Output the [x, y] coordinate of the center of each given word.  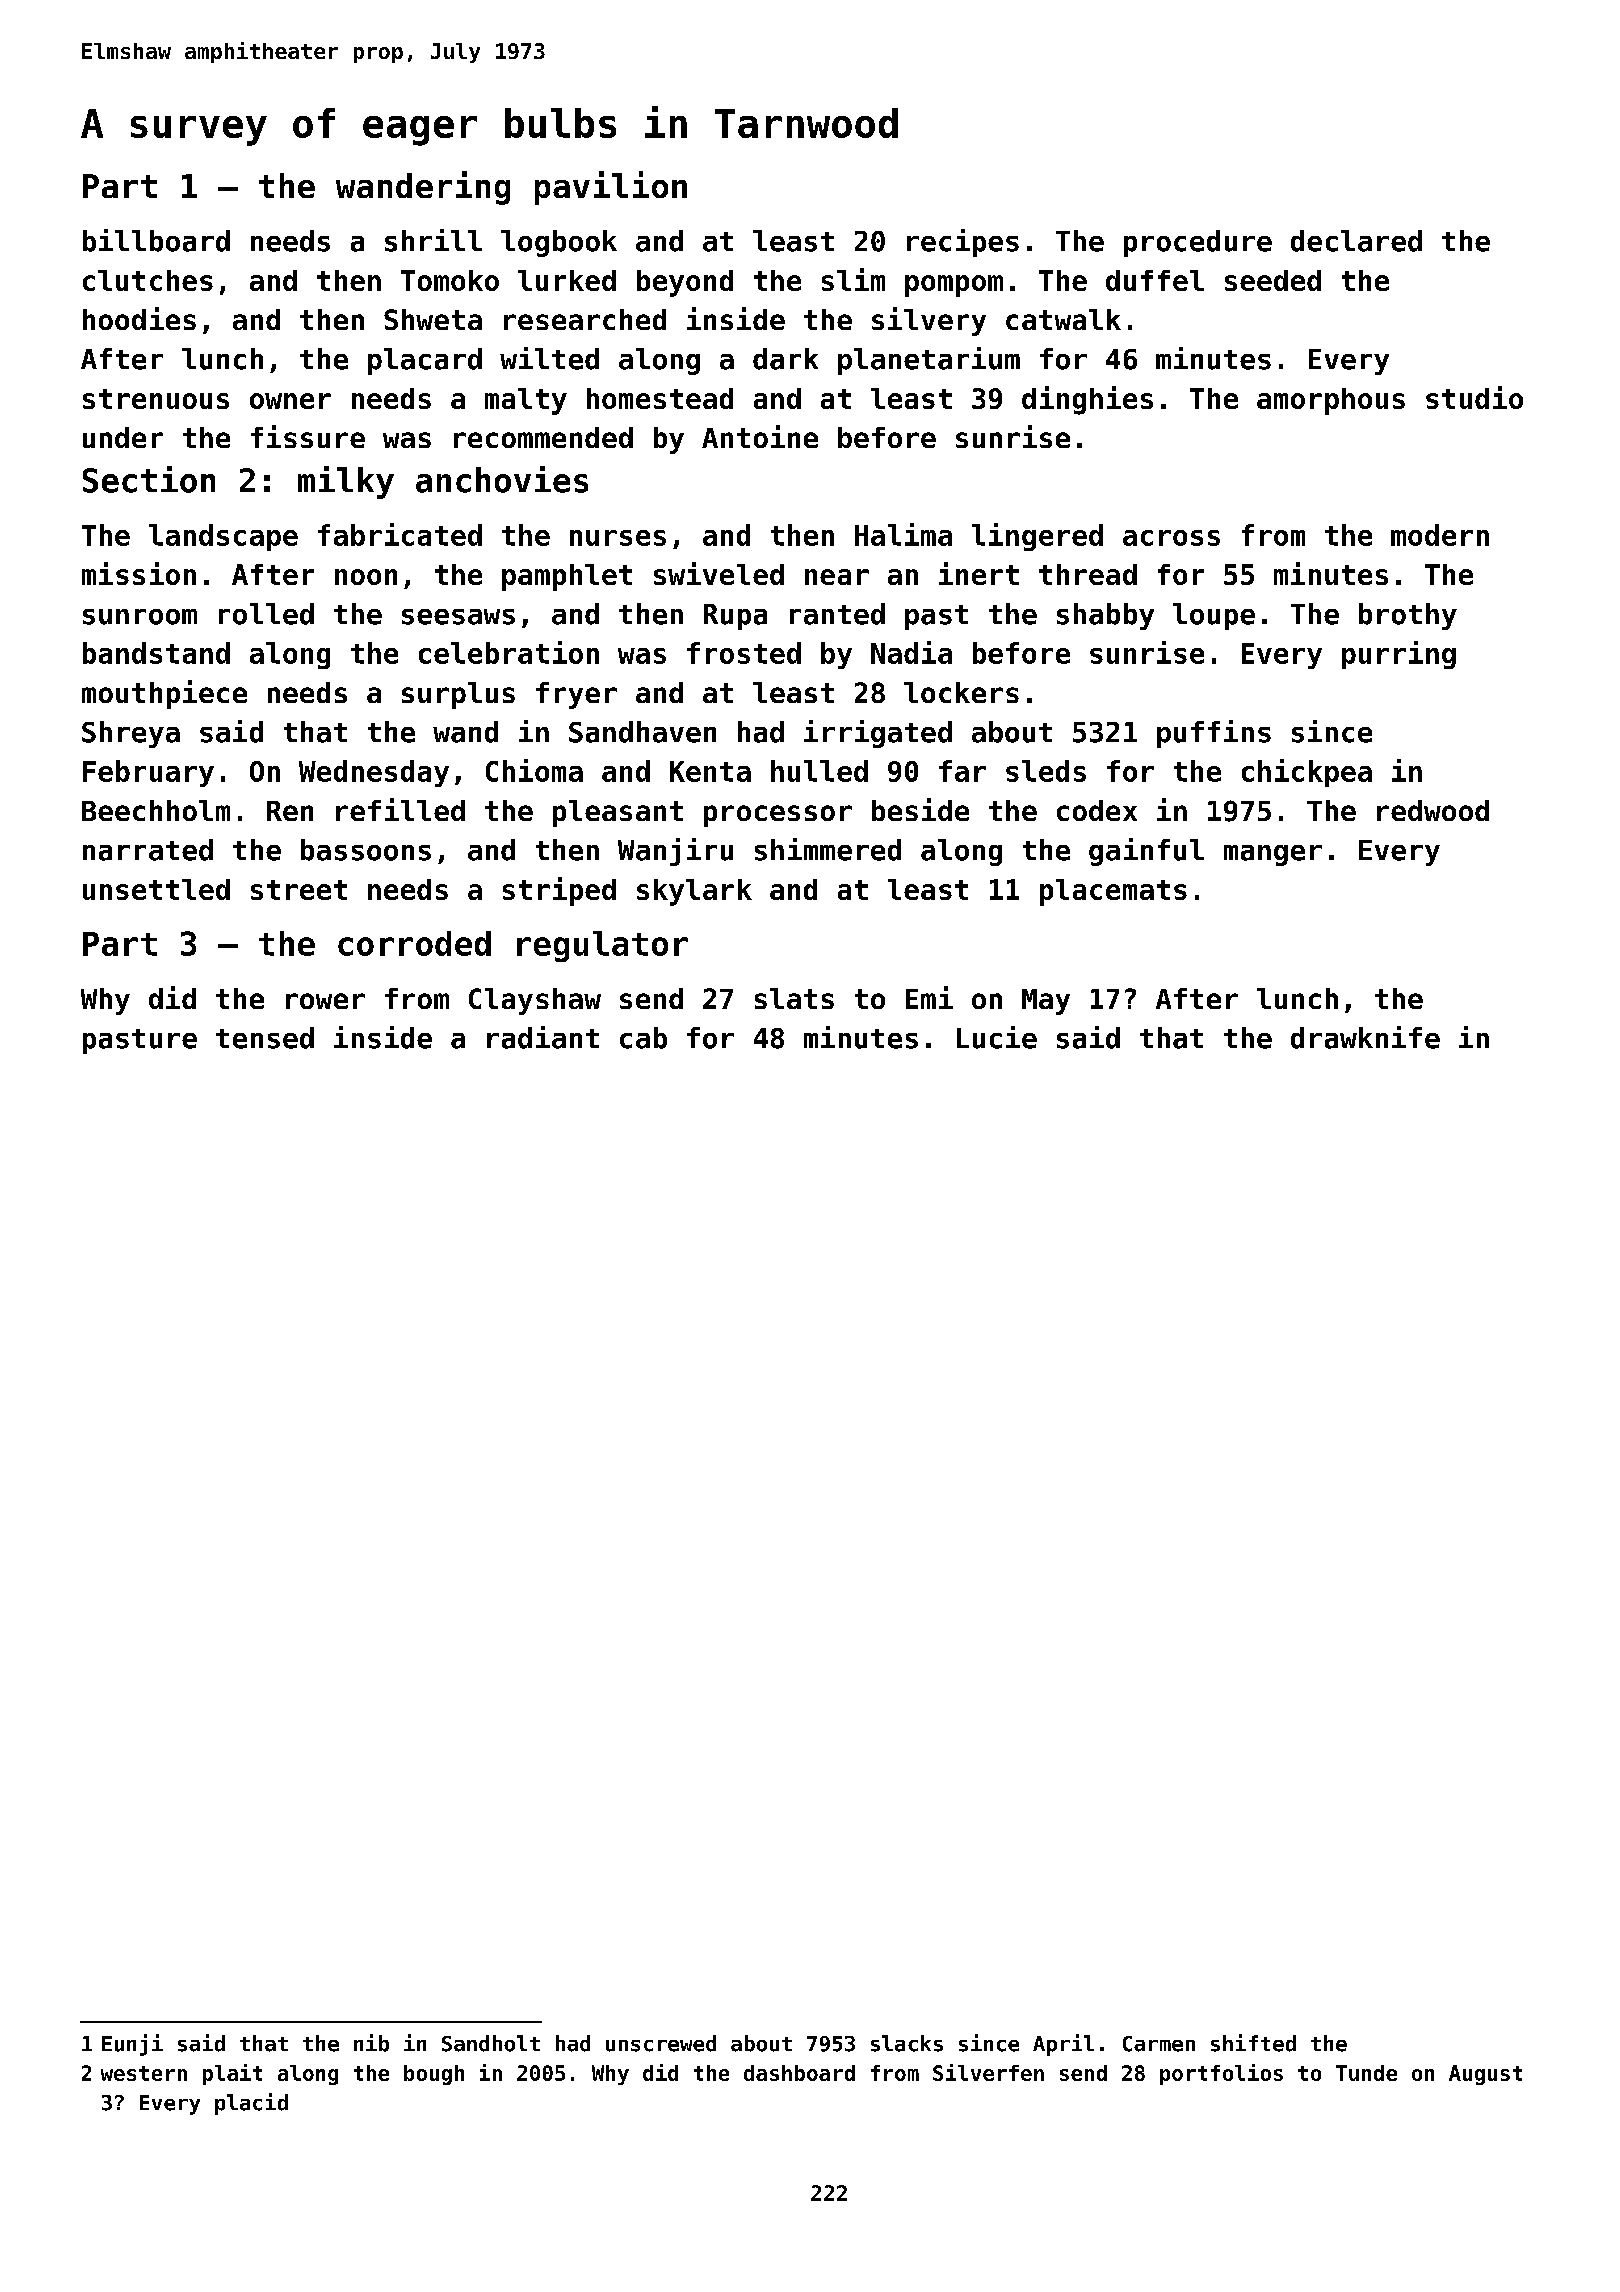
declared [1356, 241]
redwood [1433, 810]
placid [251, 2104]
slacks [907, 2043]
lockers [961, 692]
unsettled [156, 889]
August [1485, 2075]
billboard [156, 240]
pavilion [611, 188]
